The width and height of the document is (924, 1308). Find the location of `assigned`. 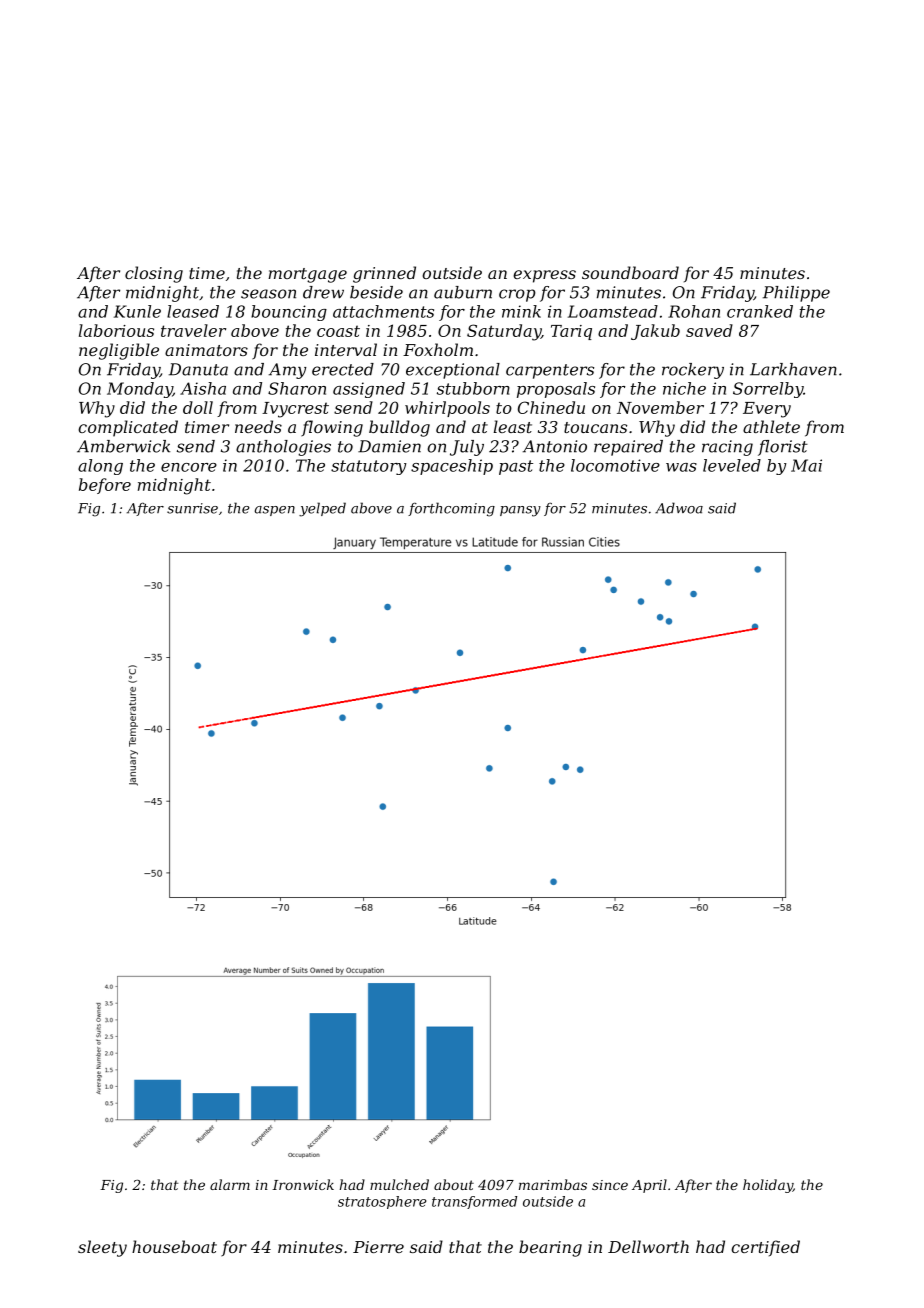

assigned is located at coordinates (369, 390).
